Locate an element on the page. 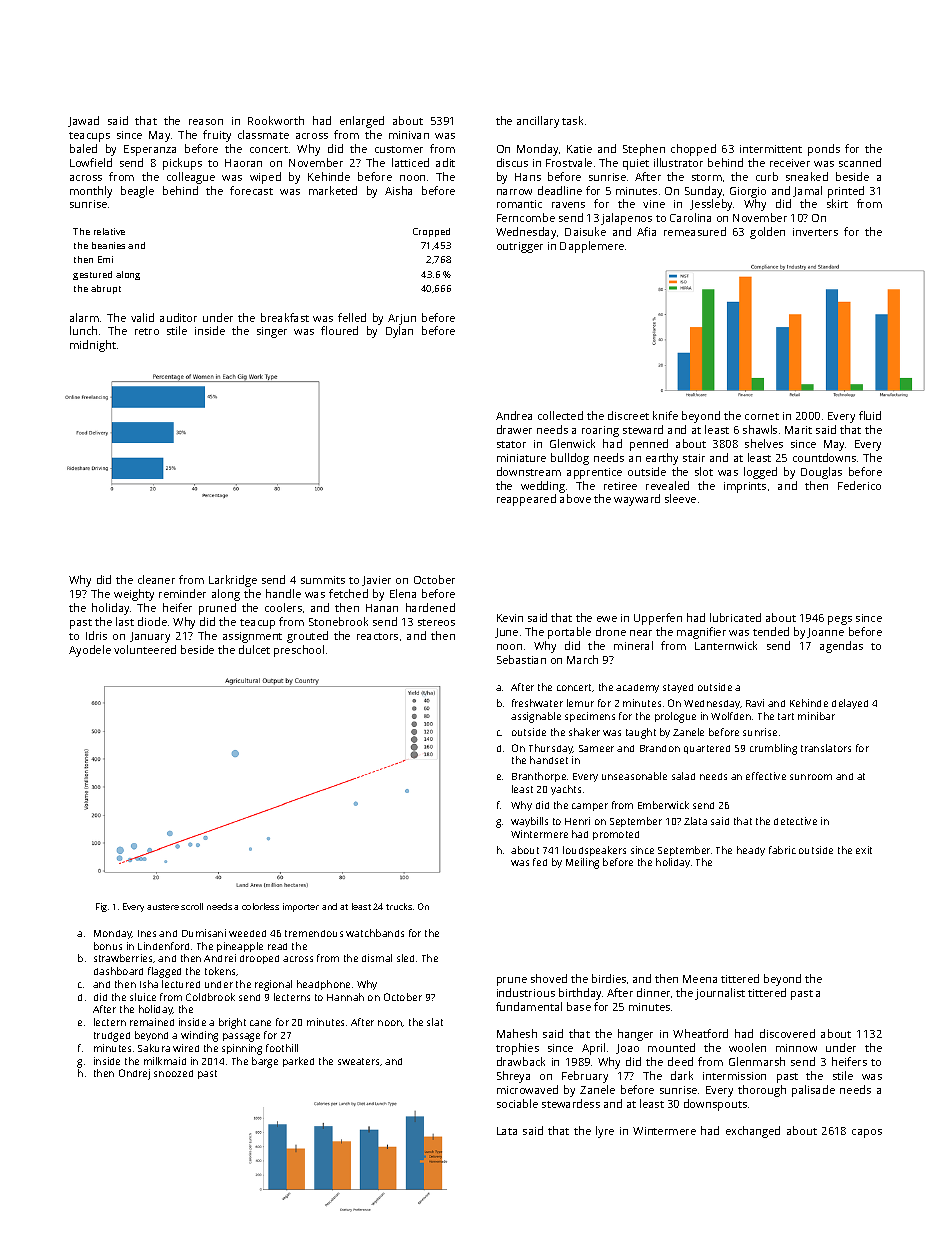  knife is located at coordinates (665, 415).
